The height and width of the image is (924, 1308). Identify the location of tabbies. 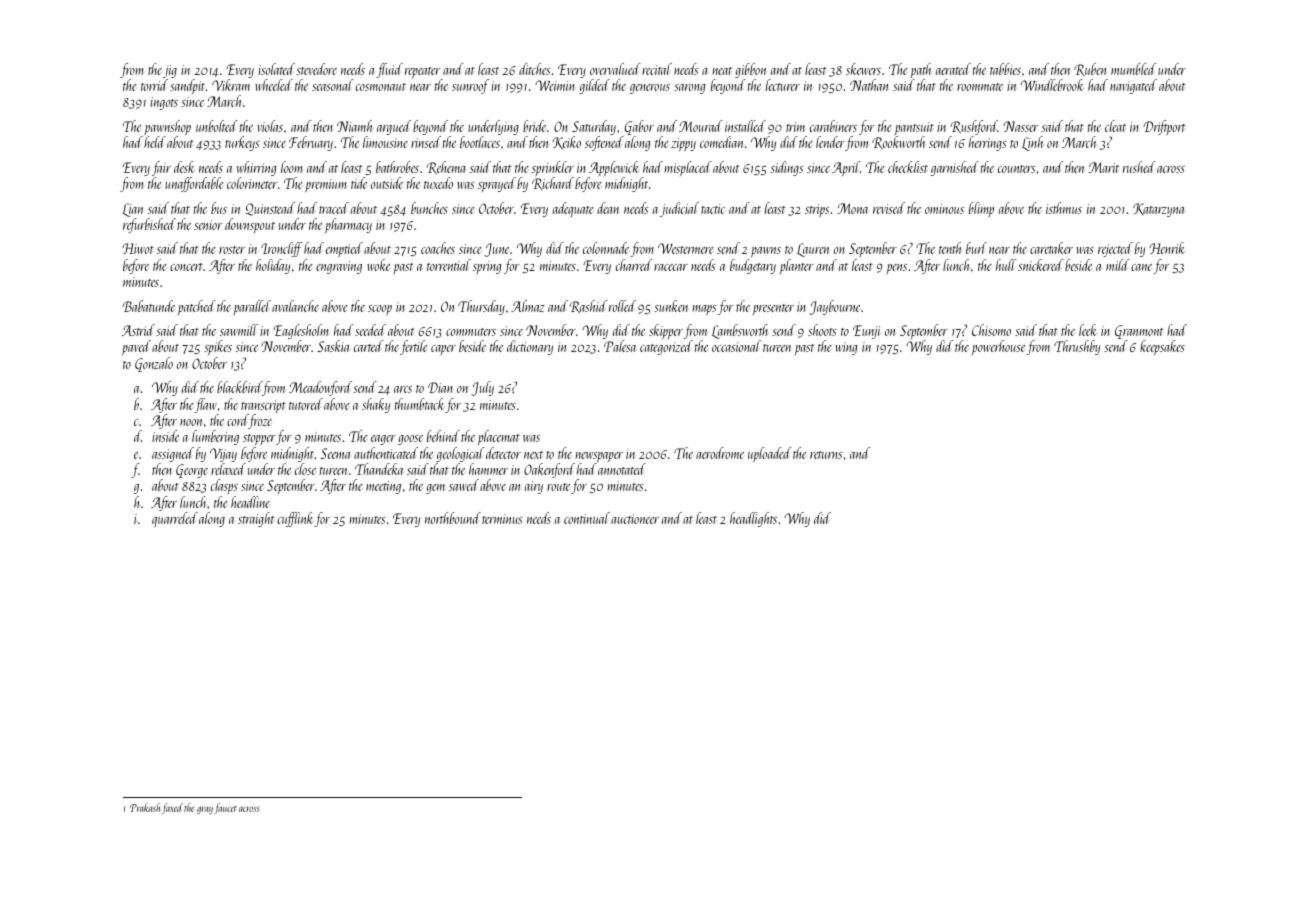
(1005, 69).
